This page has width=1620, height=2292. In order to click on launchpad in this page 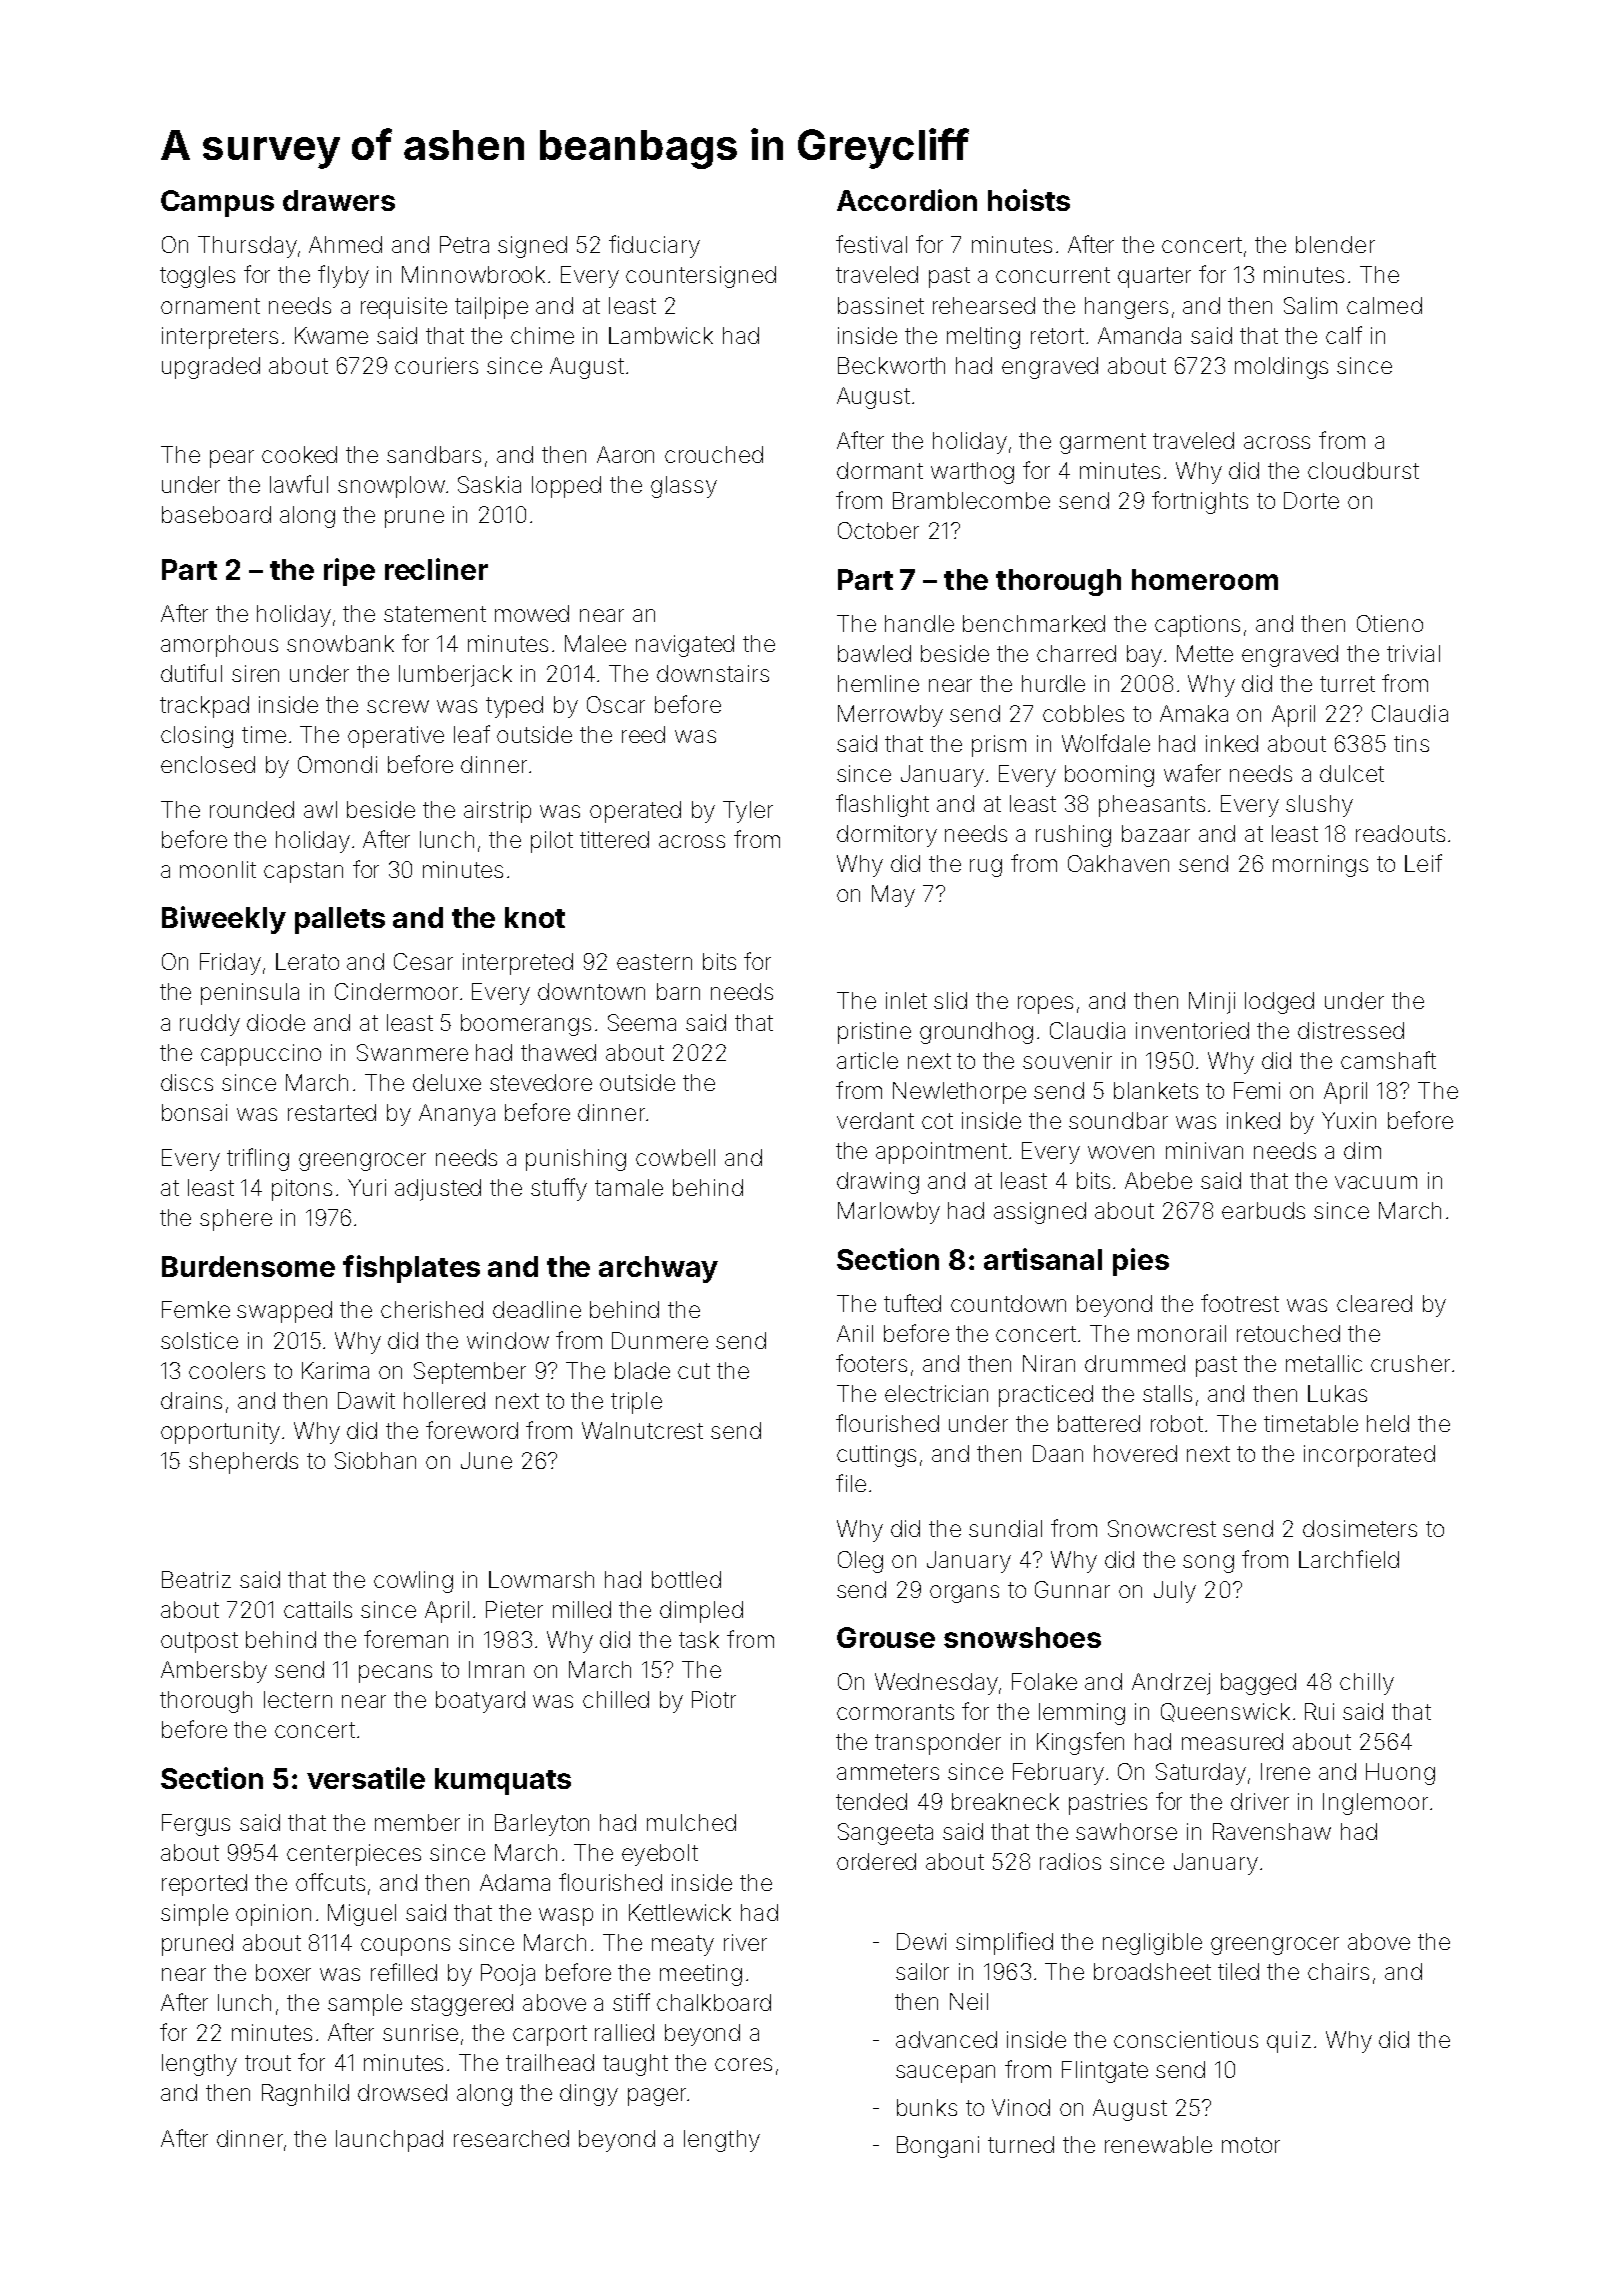, I will do `click(389, 2141)`.
